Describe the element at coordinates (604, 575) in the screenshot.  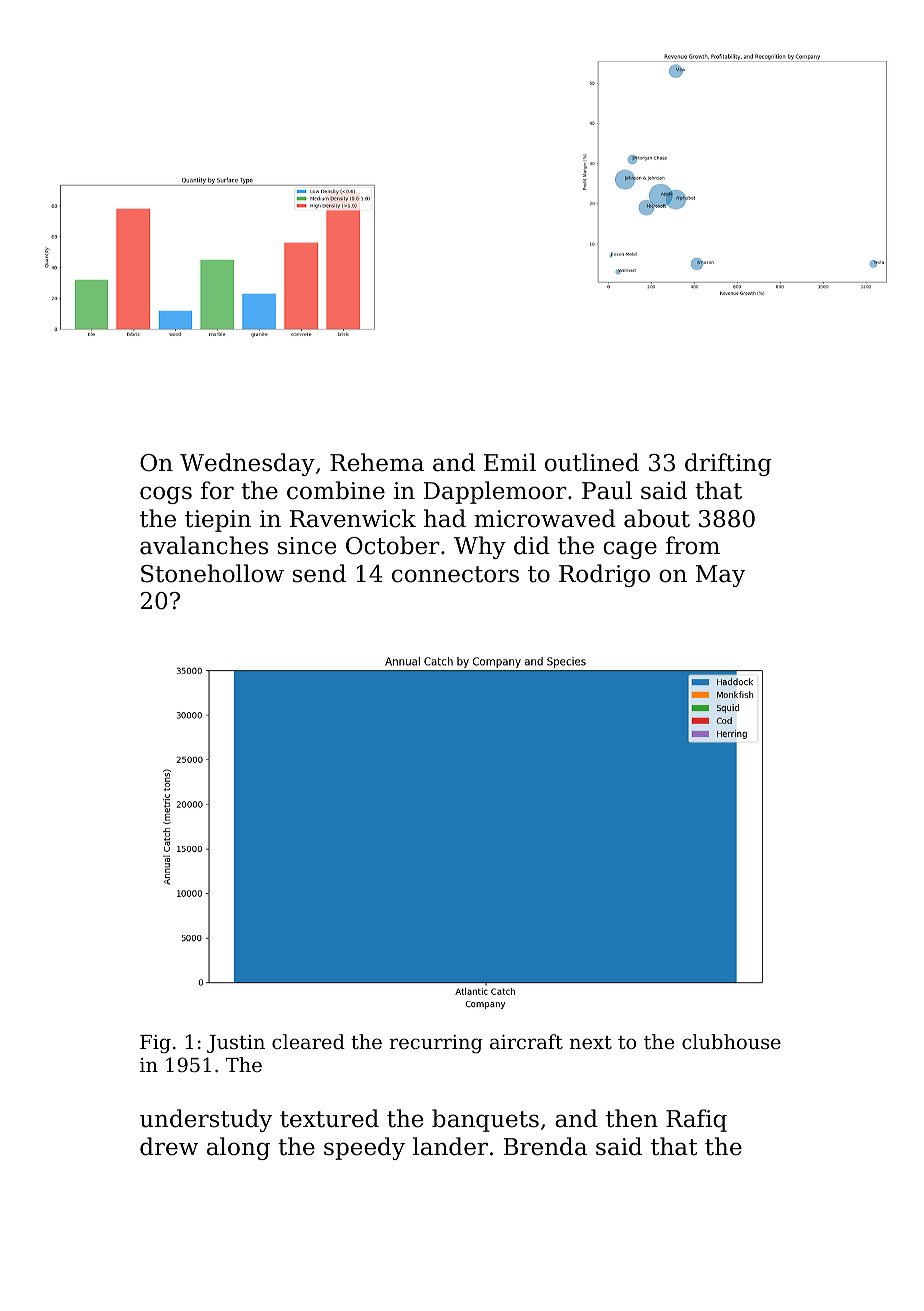
I see `Rodrigo` at that location.
